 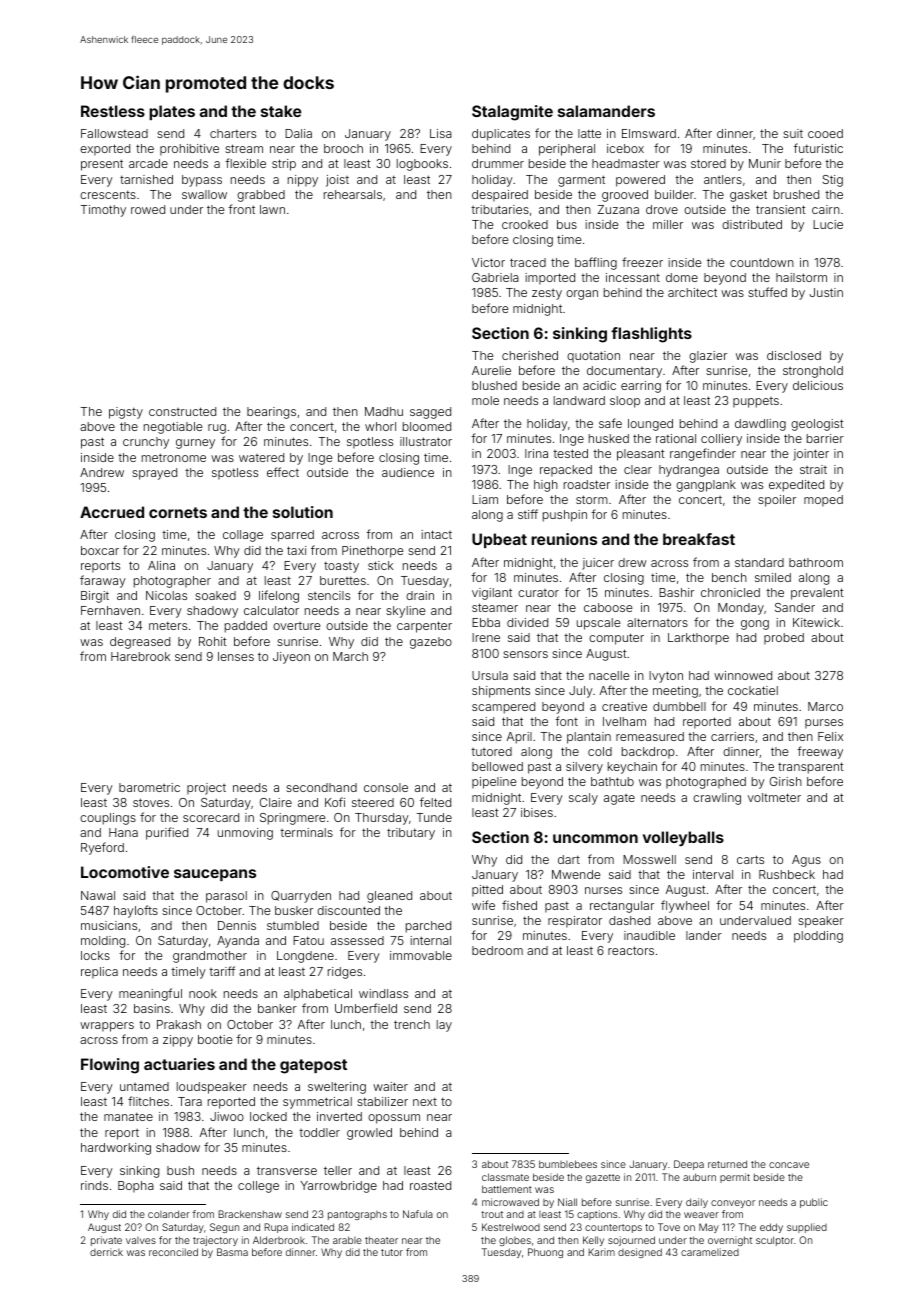 What do you see at coordinates (826, 292) in the screenshot?
I see `Justin` at bounding box center [826, 292].
